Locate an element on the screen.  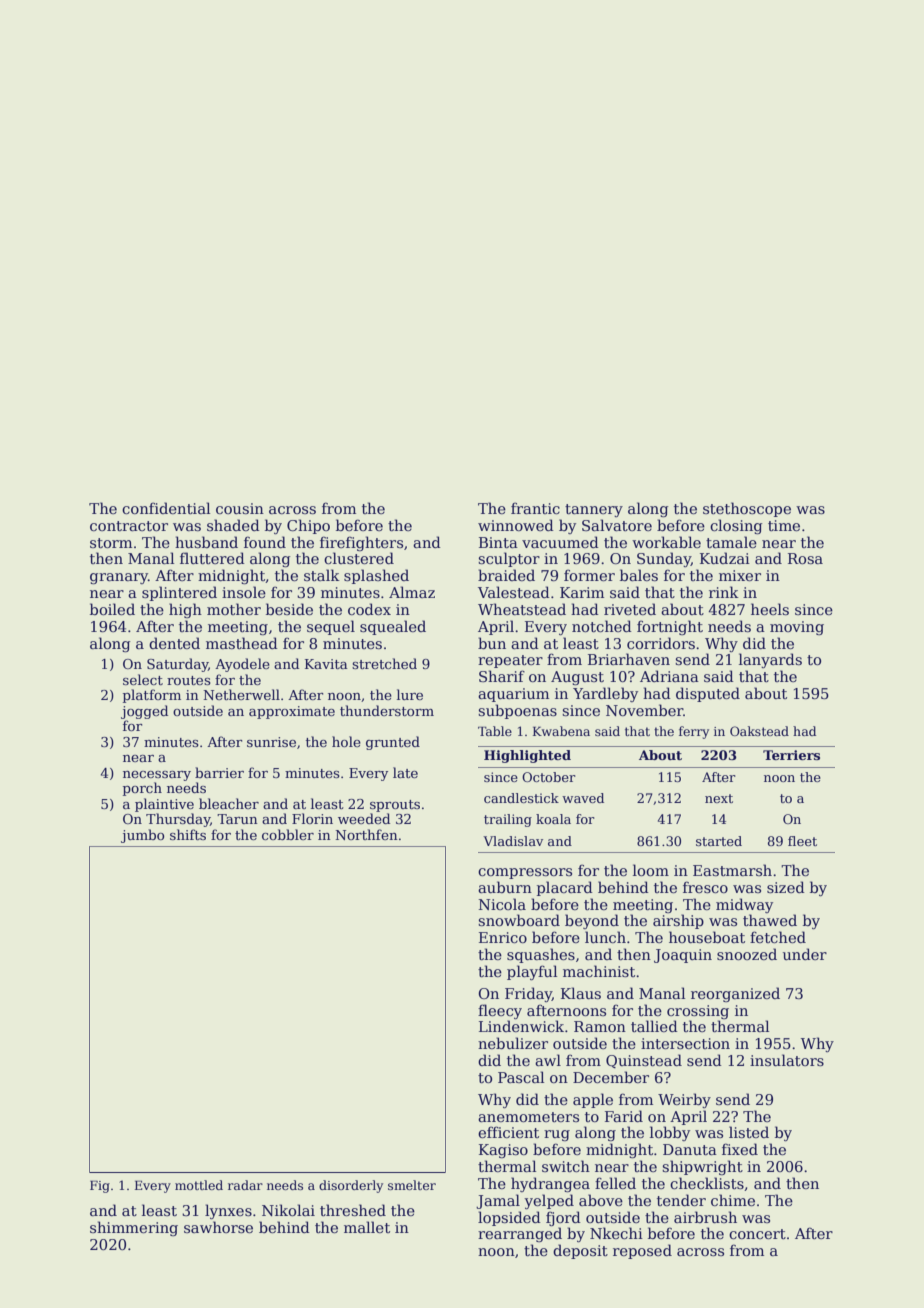
notched is located at coordinates (602, 626).
